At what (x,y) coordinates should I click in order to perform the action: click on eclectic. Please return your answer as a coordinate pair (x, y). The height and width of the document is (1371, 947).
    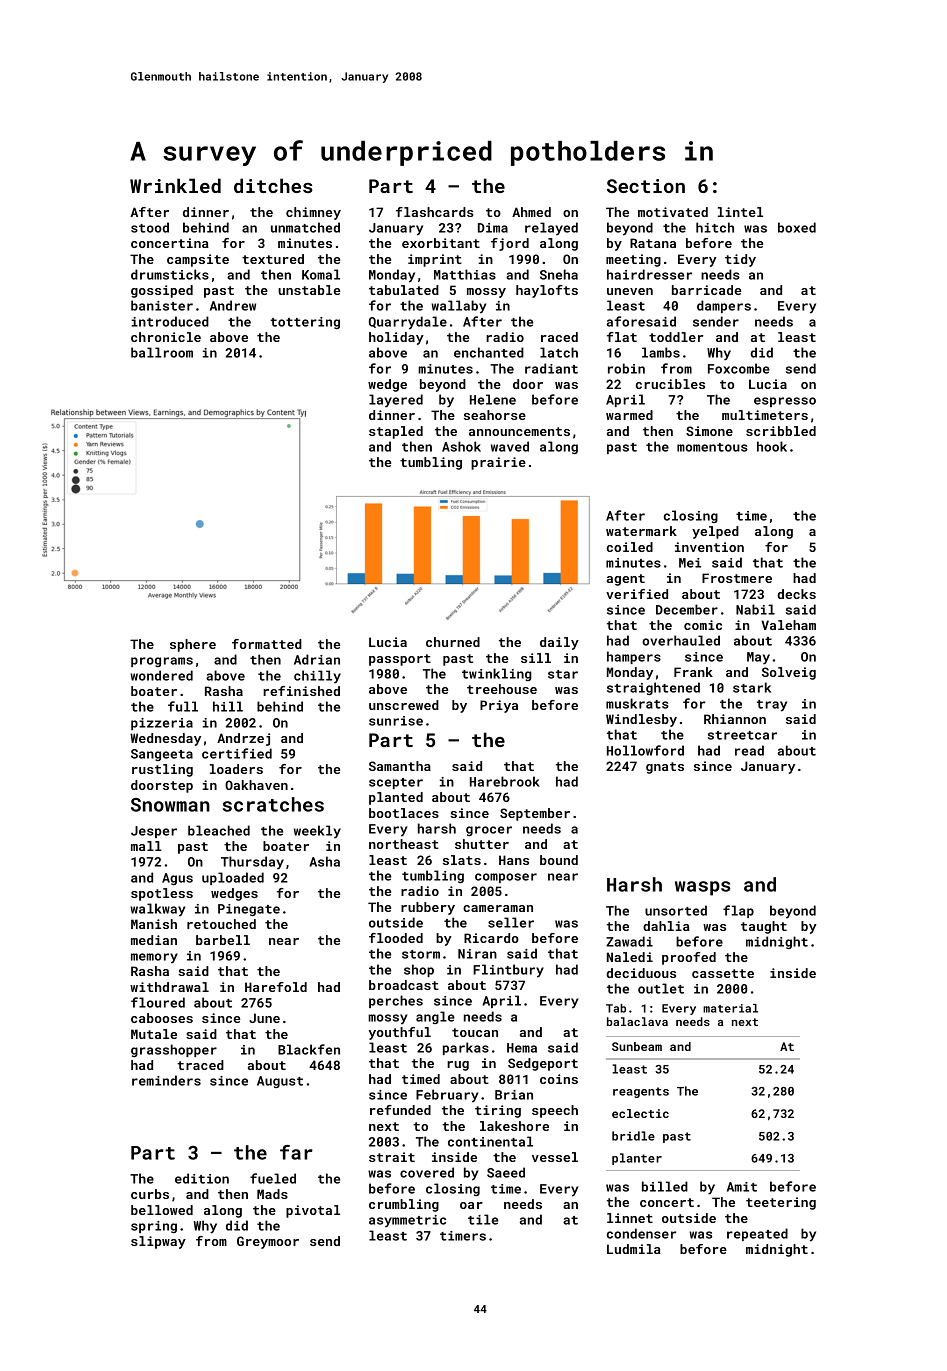
    Looking at the image, I should click on (640, 1113).
